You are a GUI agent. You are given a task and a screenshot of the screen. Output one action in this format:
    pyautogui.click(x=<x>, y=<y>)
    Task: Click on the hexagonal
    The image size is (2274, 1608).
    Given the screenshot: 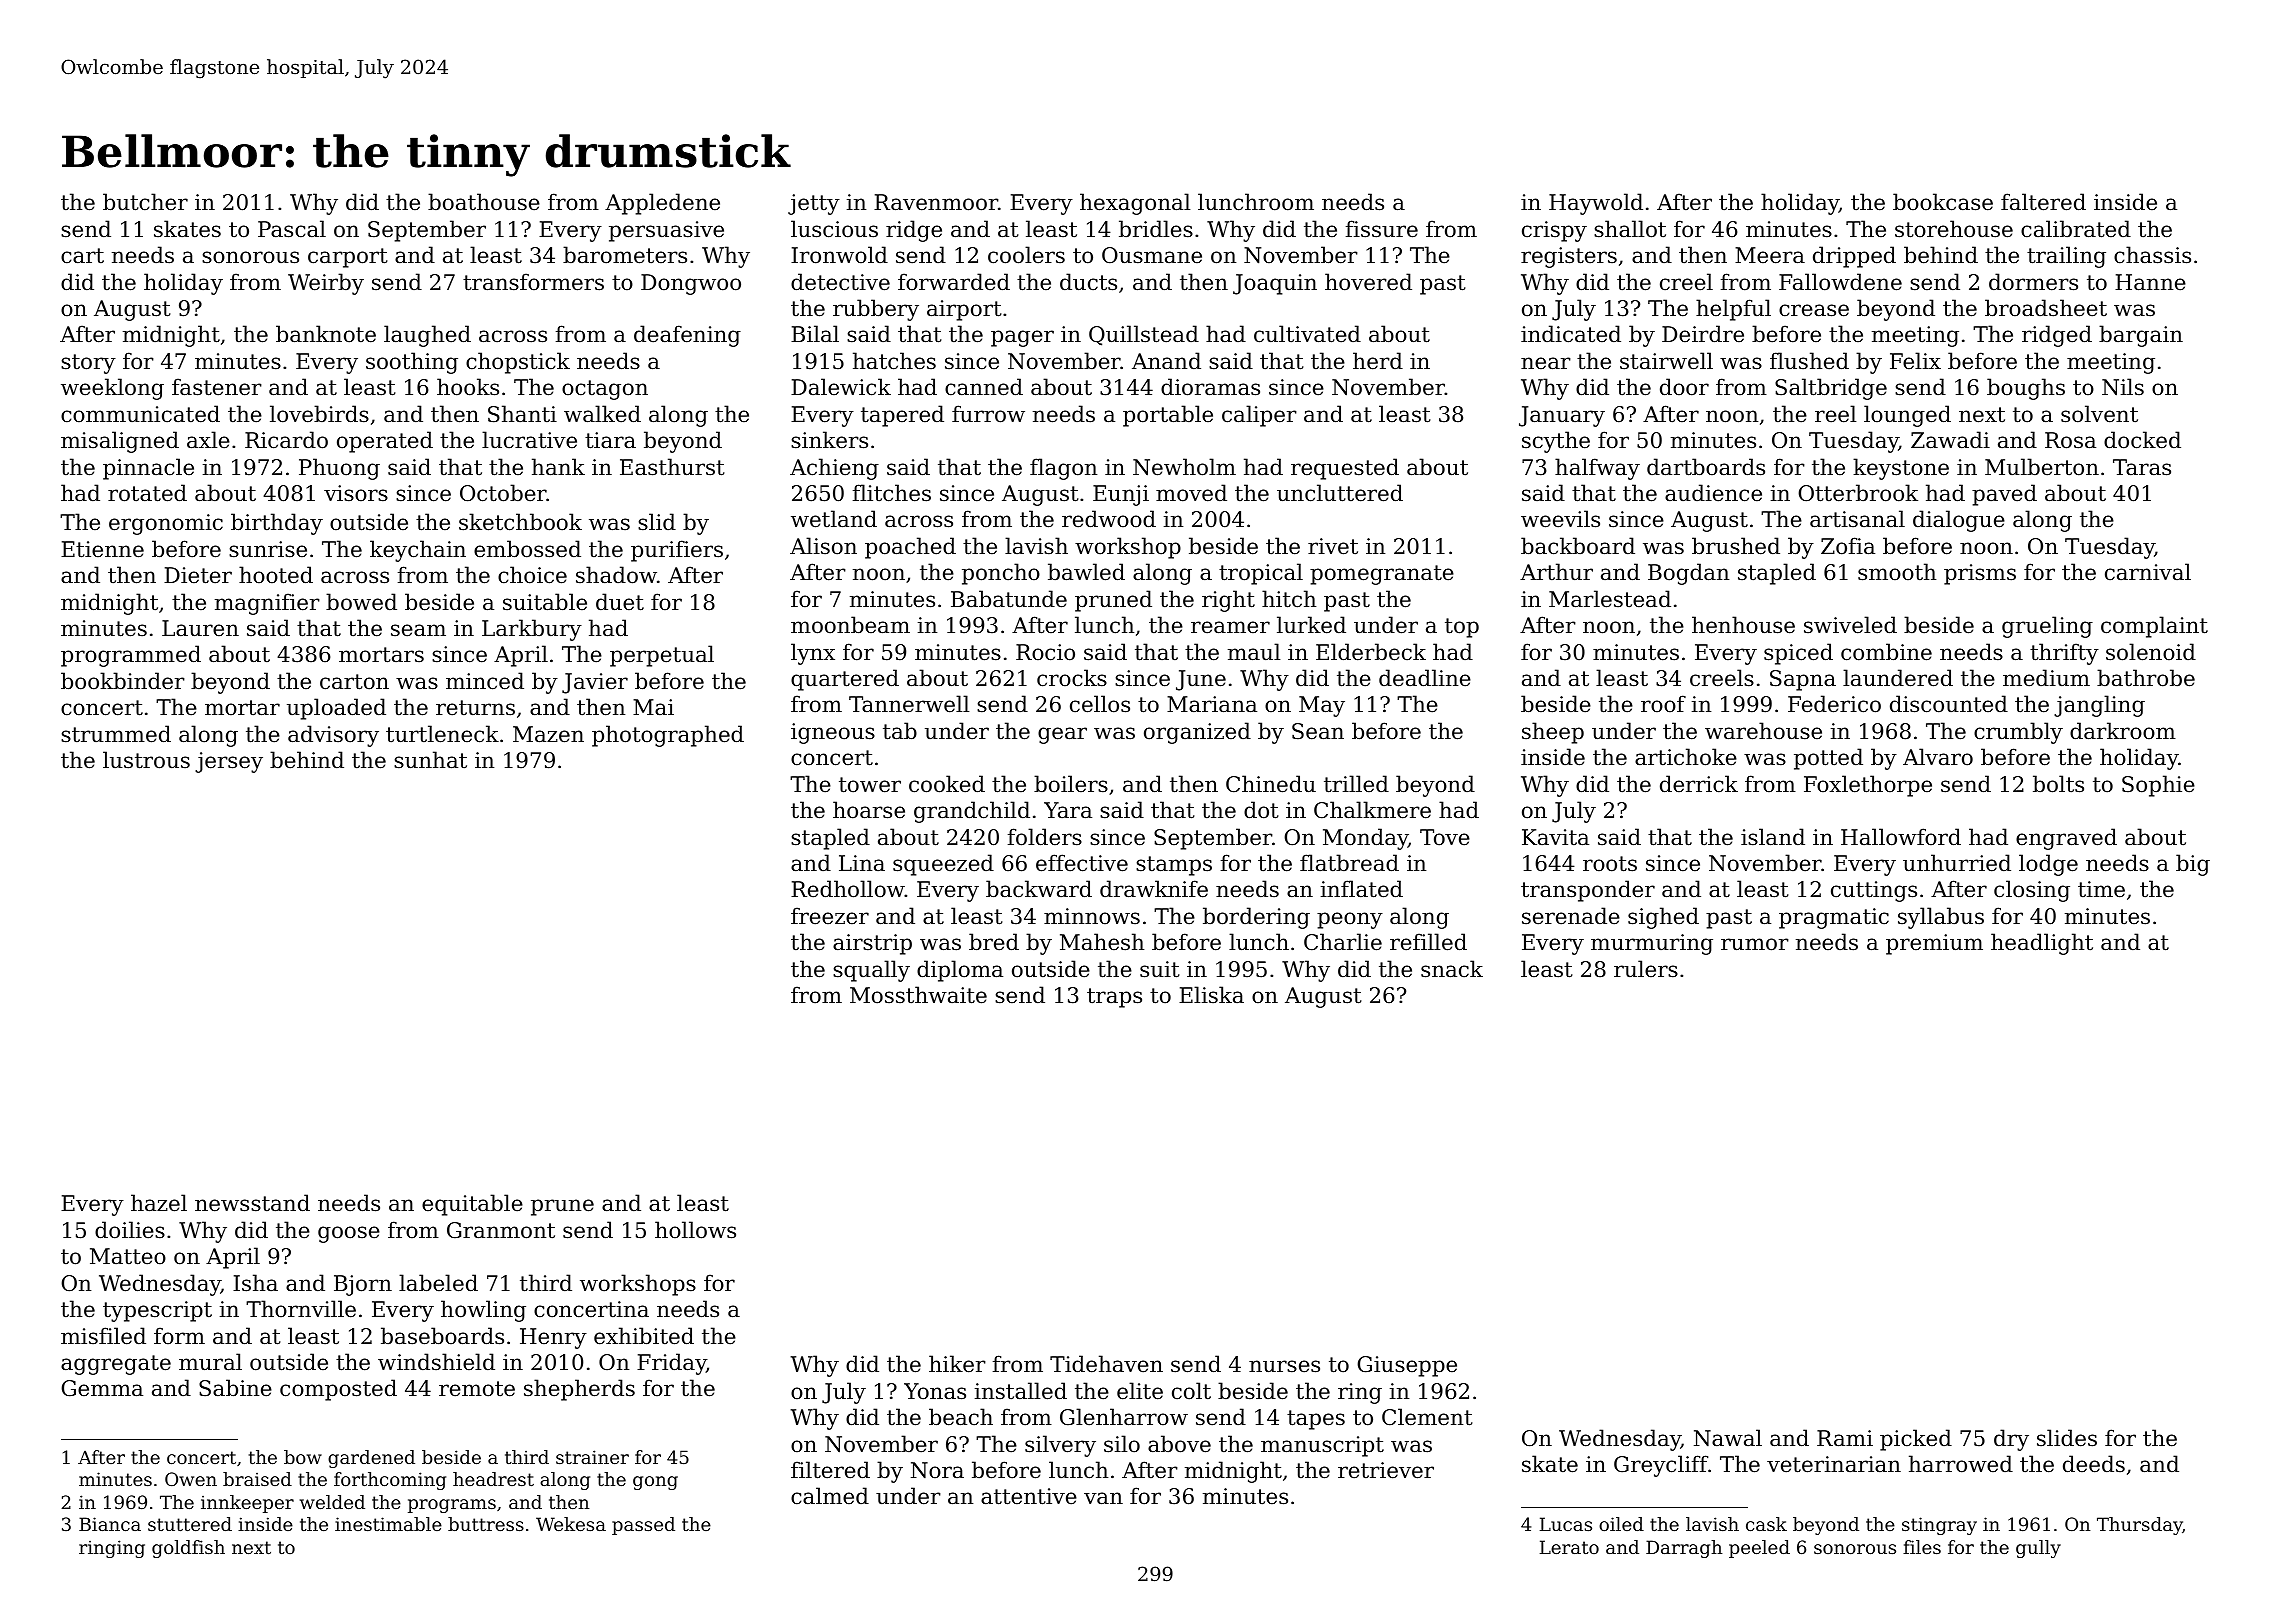 What is the action you would take?
    pyautogui.click(x=1135, y=204)
